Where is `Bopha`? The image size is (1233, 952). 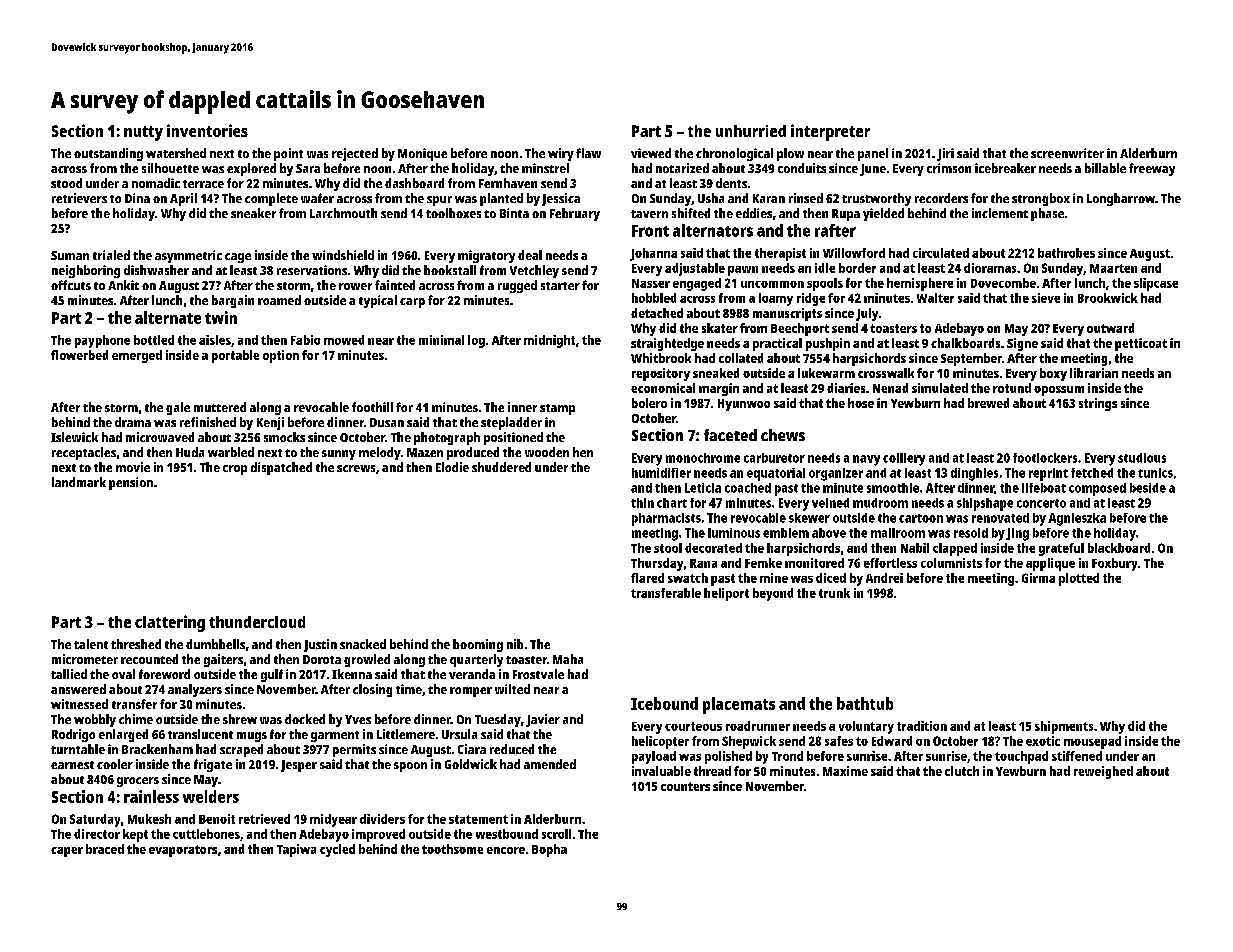
Bopha is located at coordinates (549, 850).
